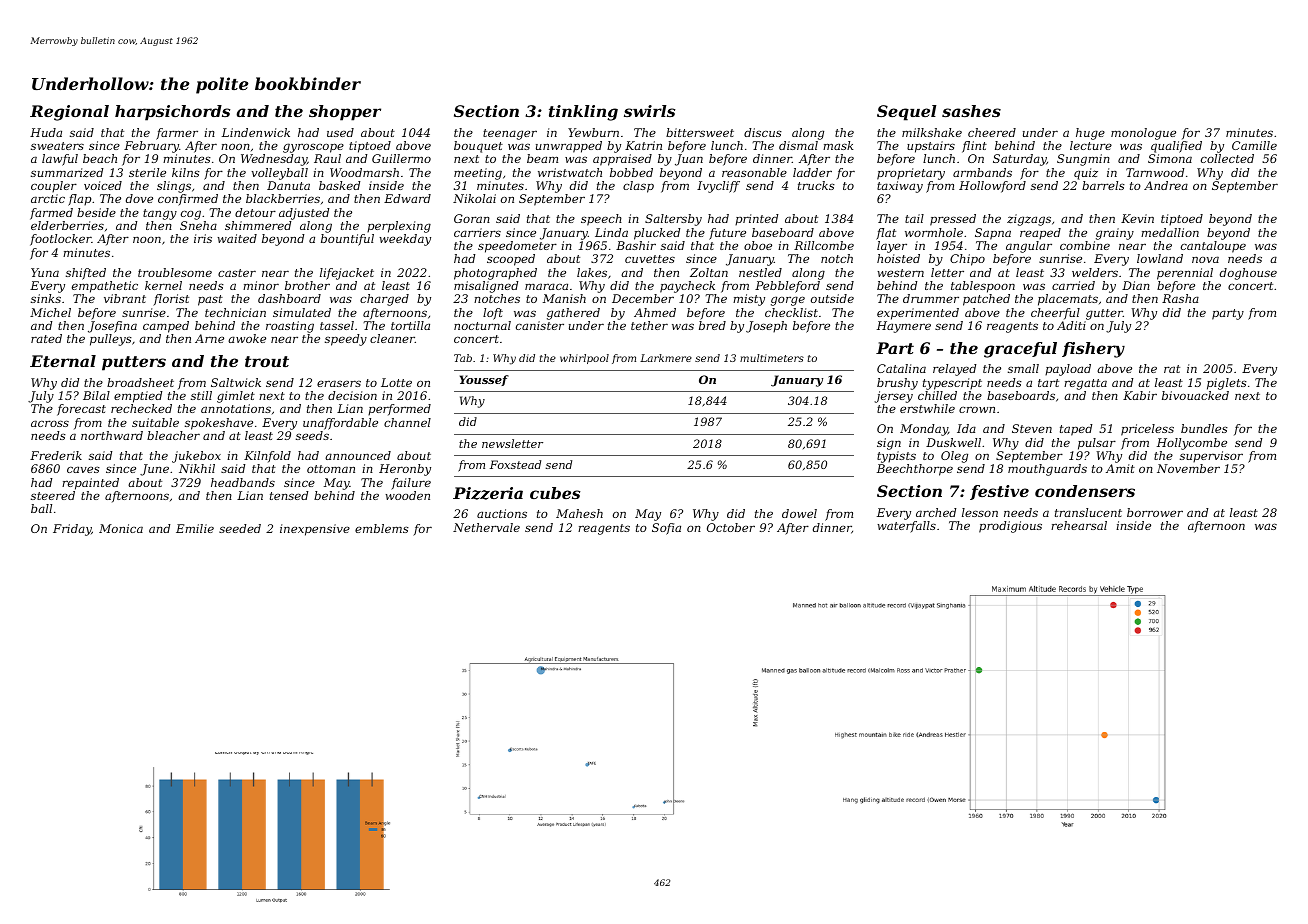 This screenshot has width=1308, height=924. I want to click on Rasha, so click(1180, 298).
